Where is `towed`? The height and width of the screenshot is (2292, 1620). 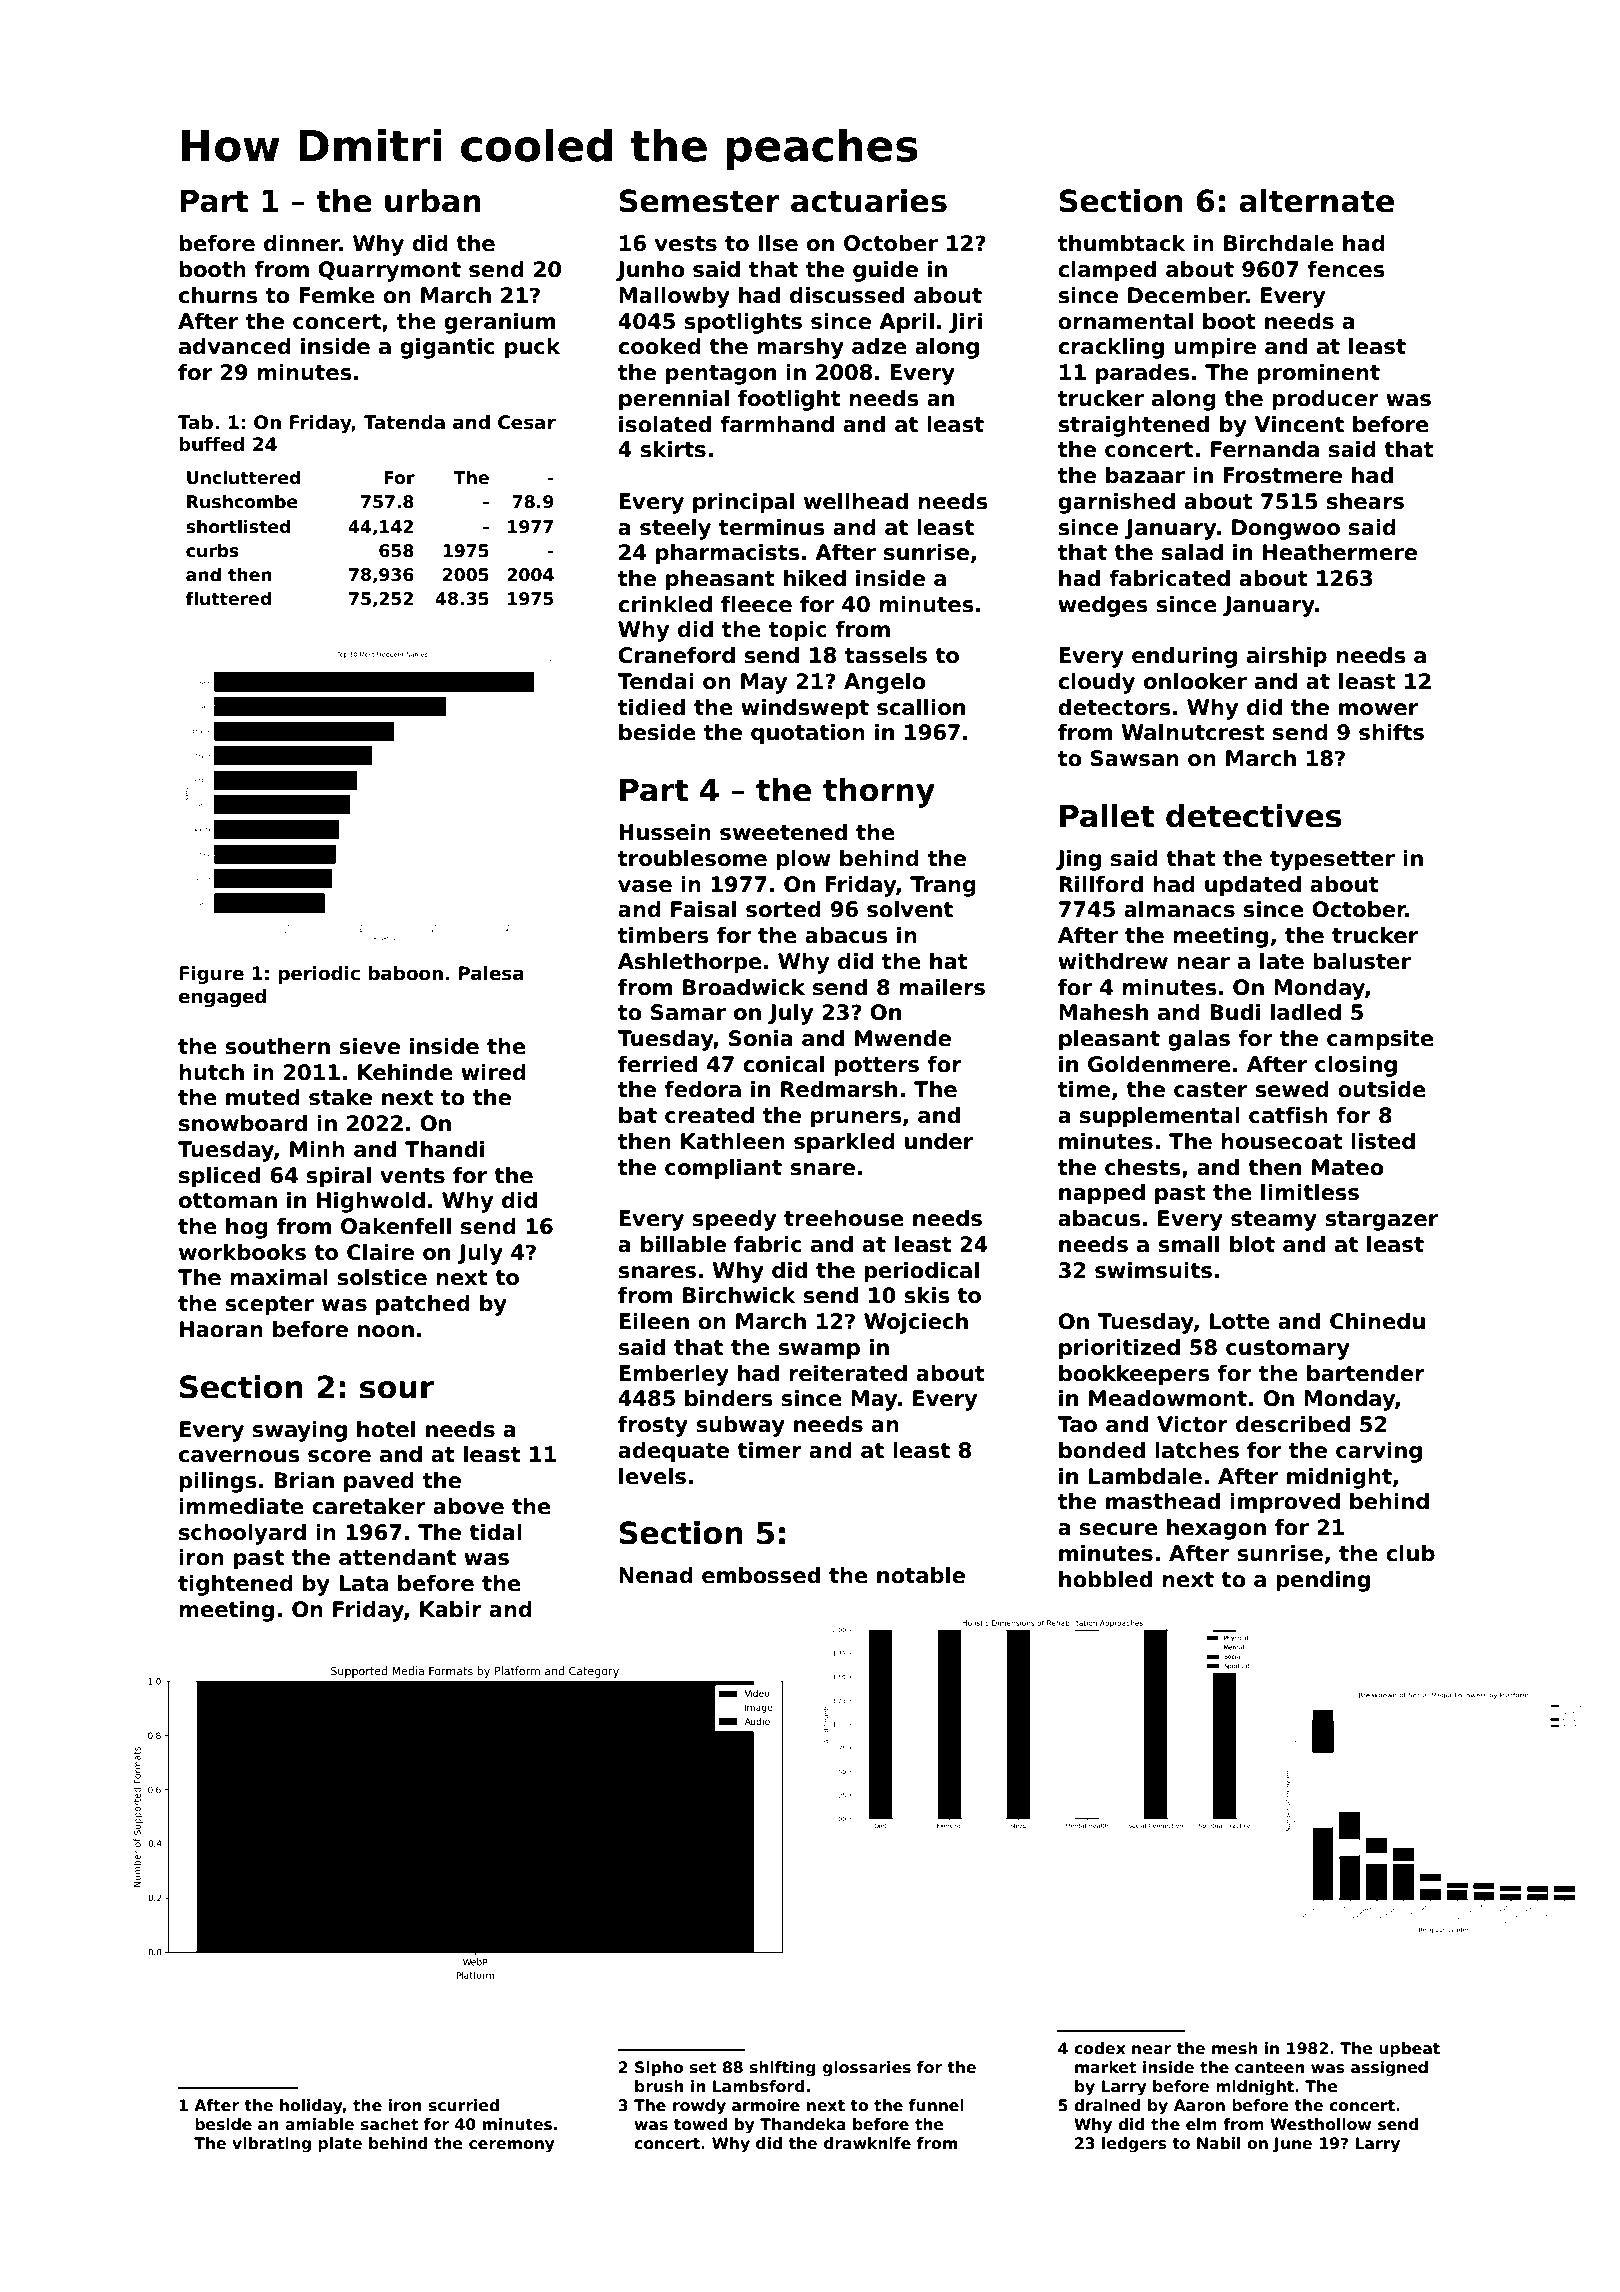 towed is located at coordinates (700, 2124).
